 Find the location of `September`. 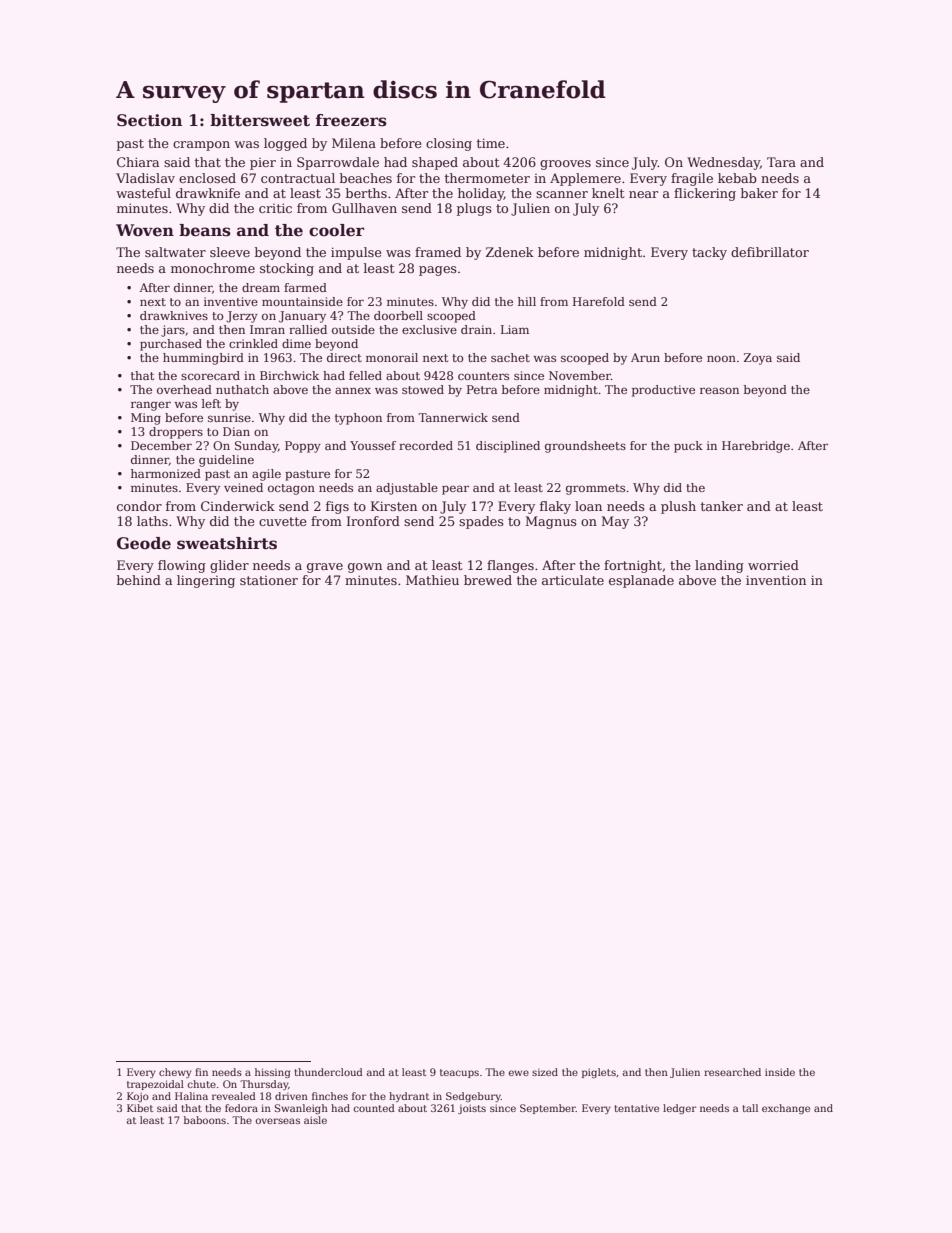

September is located at coordinates (548, 1109).
